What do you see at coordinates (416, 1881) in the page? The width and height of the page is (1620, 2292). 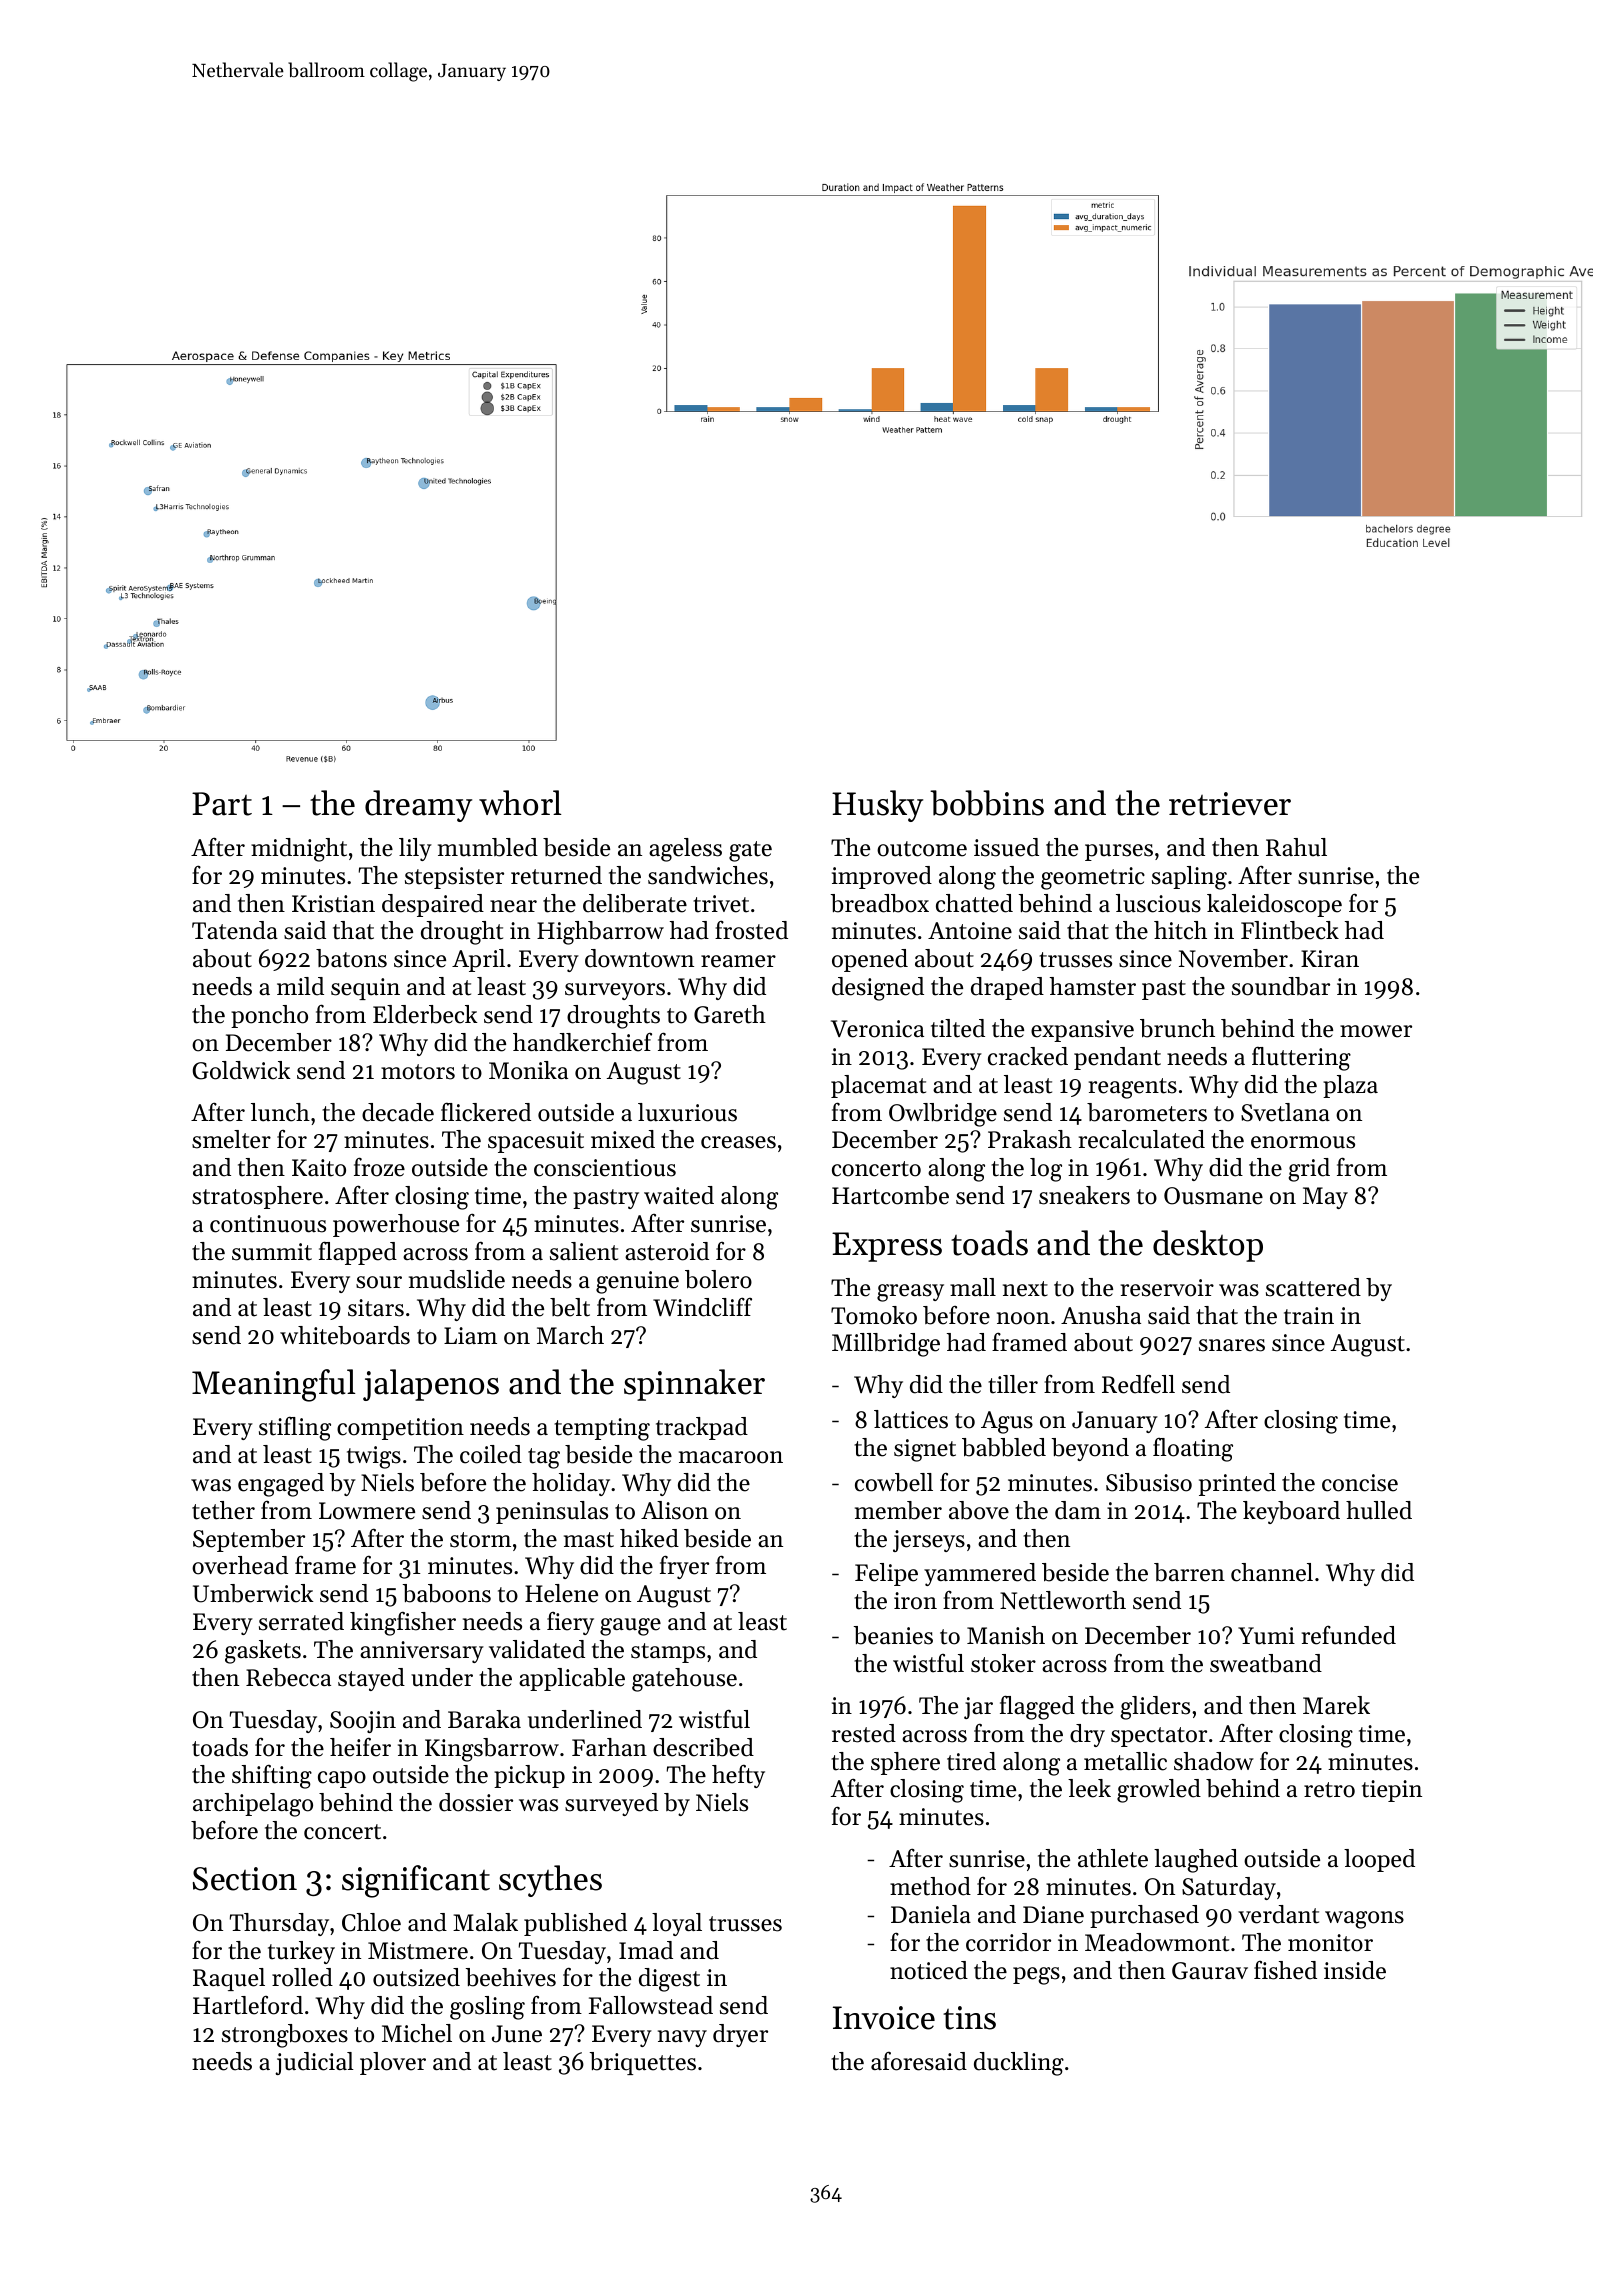 I see `significant` at bounding box center [416, 1881].
